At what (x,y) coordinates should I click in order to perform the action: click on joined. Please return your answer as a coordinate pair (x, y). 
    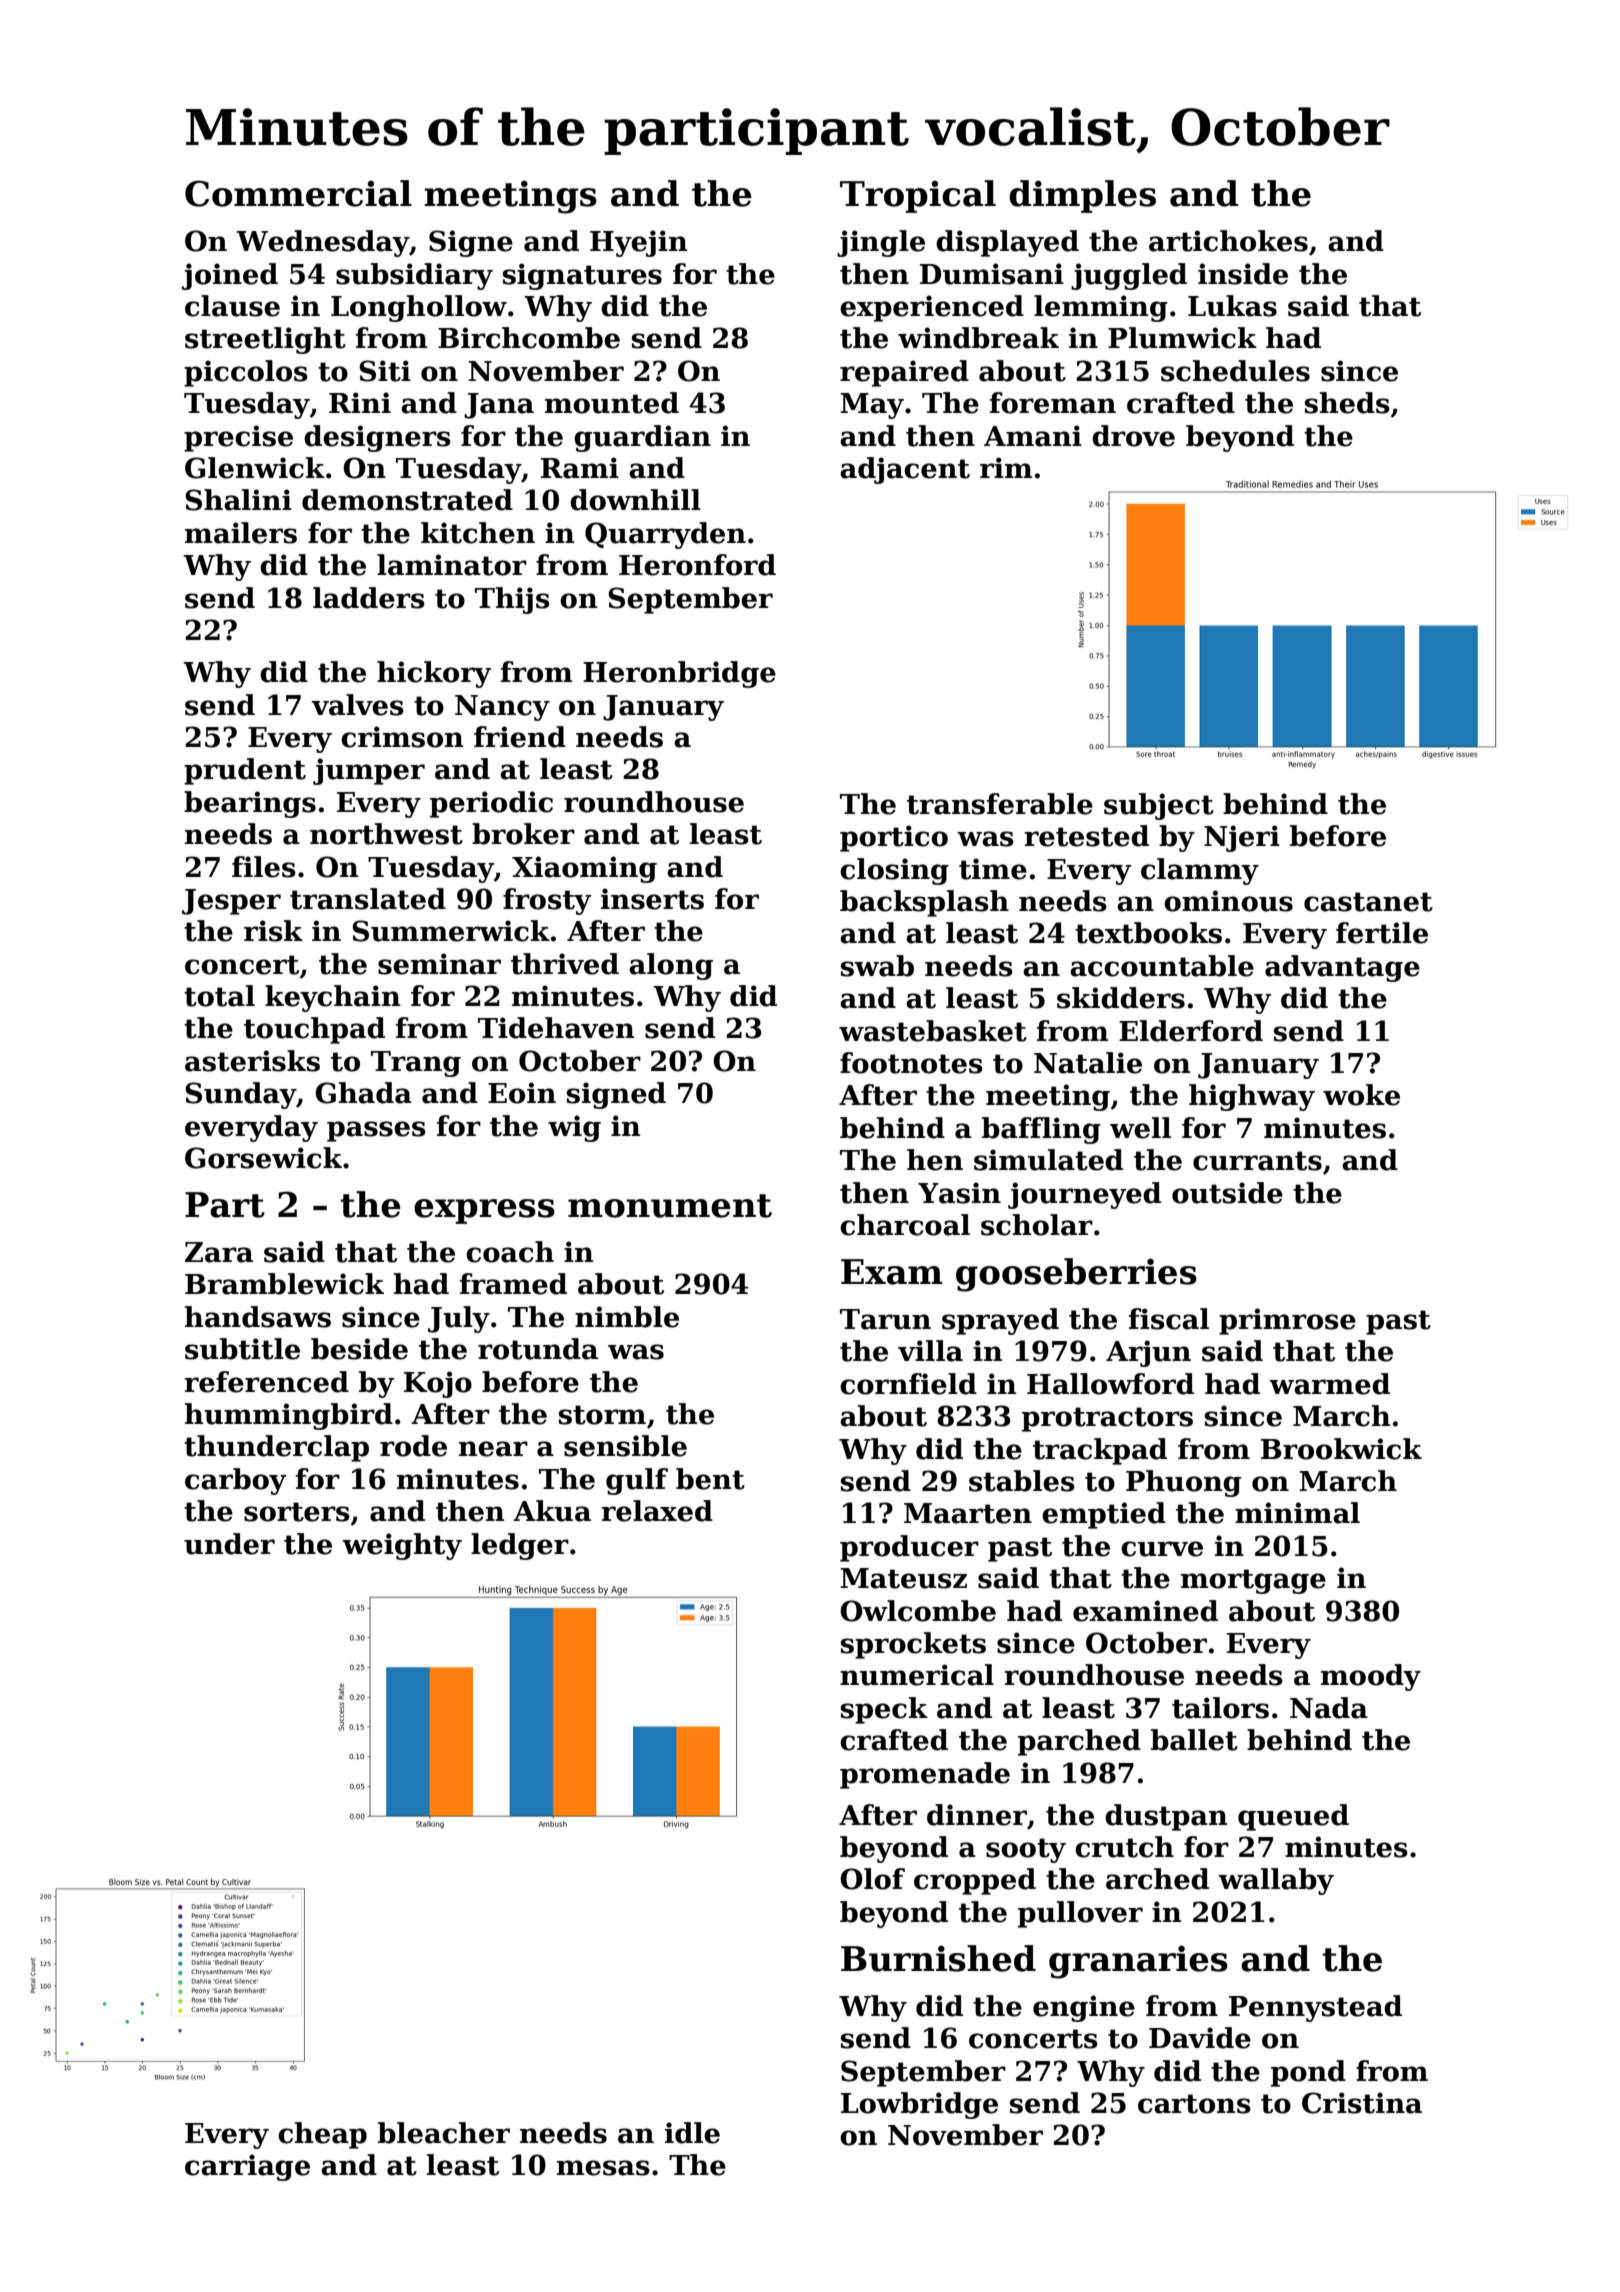
    Looking at the image, I should click on (230, 276).
